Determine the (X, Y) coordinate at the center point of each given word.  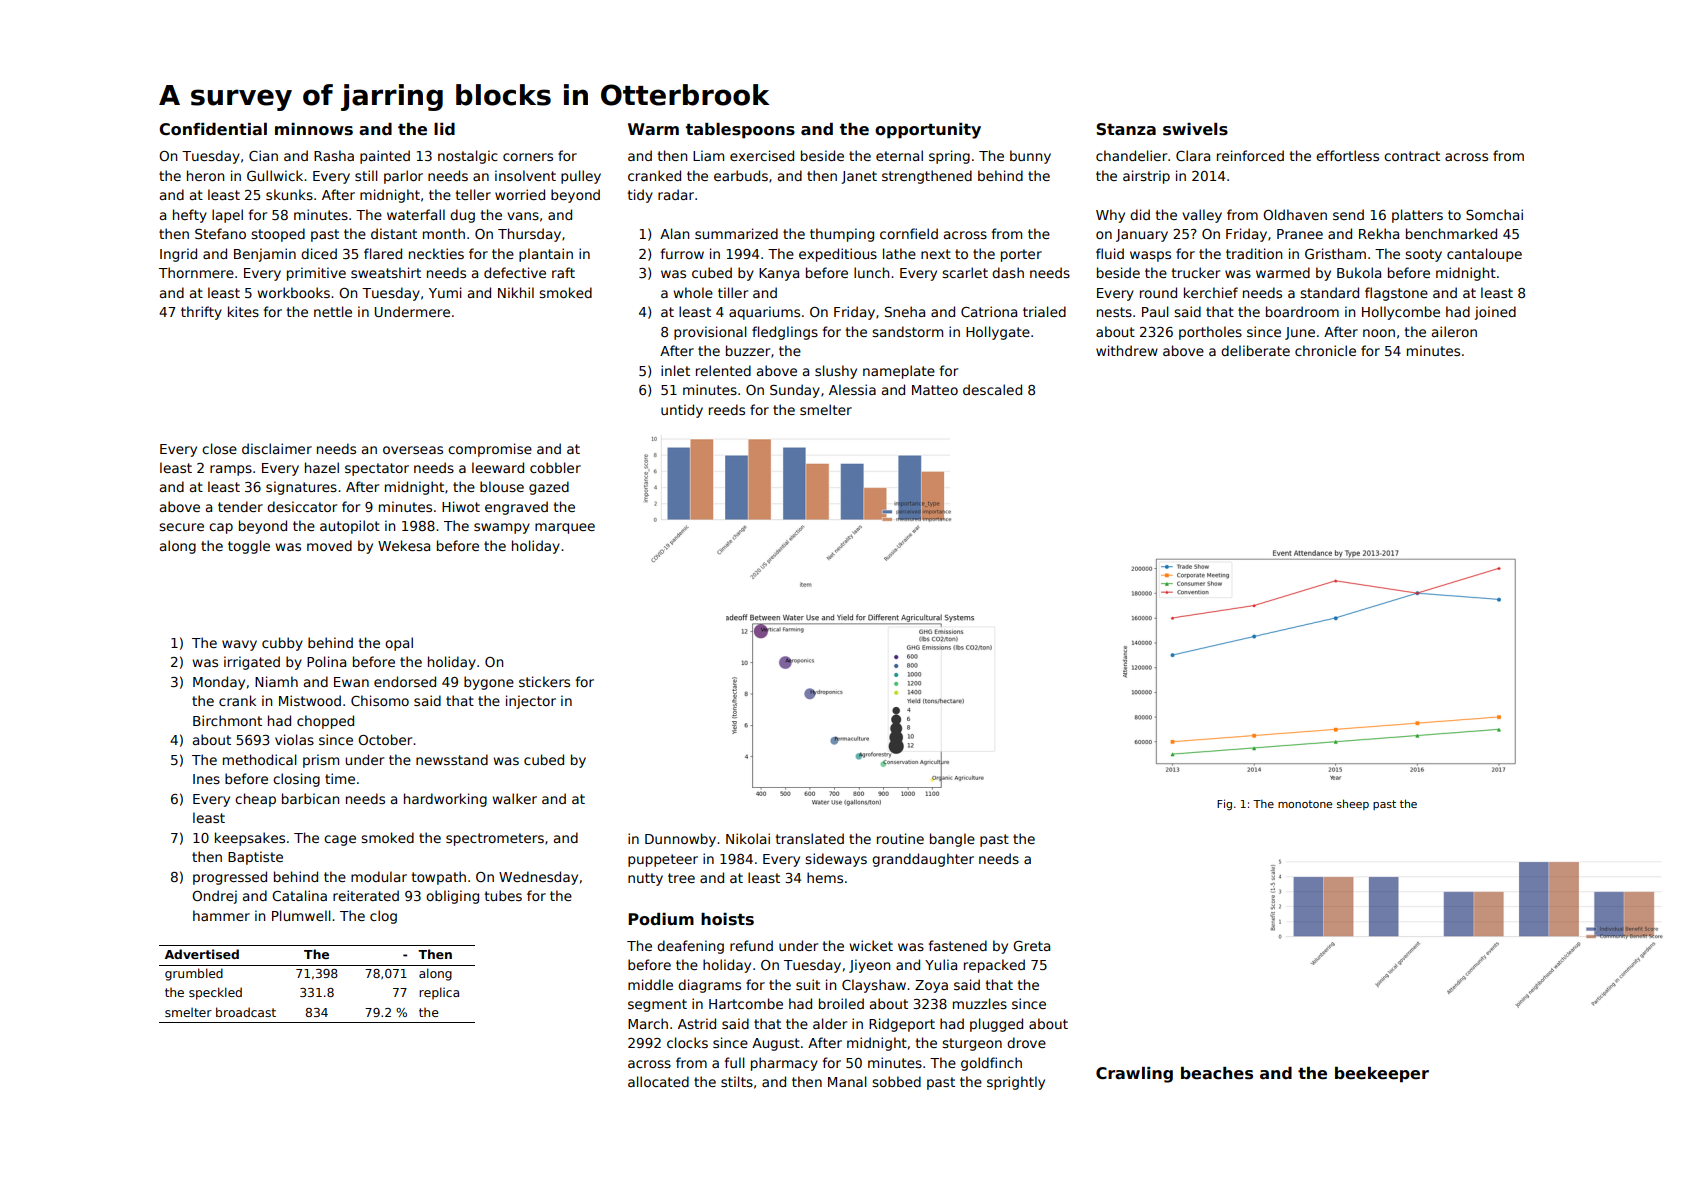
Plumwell (301, 915)
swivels (1195, 129)
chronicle (1325, 350)
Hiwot (461, 506)
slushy (836, 372)
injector (531, 702)
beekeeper (1382, 1075)
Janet (859, 177)
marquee (565, 528)
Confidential (213, 129)
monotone (1305, 804)
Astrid (697, 1023)
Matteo (935, 390)
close (219, 448)
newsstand (452, 759)
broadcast (246, 1012)
